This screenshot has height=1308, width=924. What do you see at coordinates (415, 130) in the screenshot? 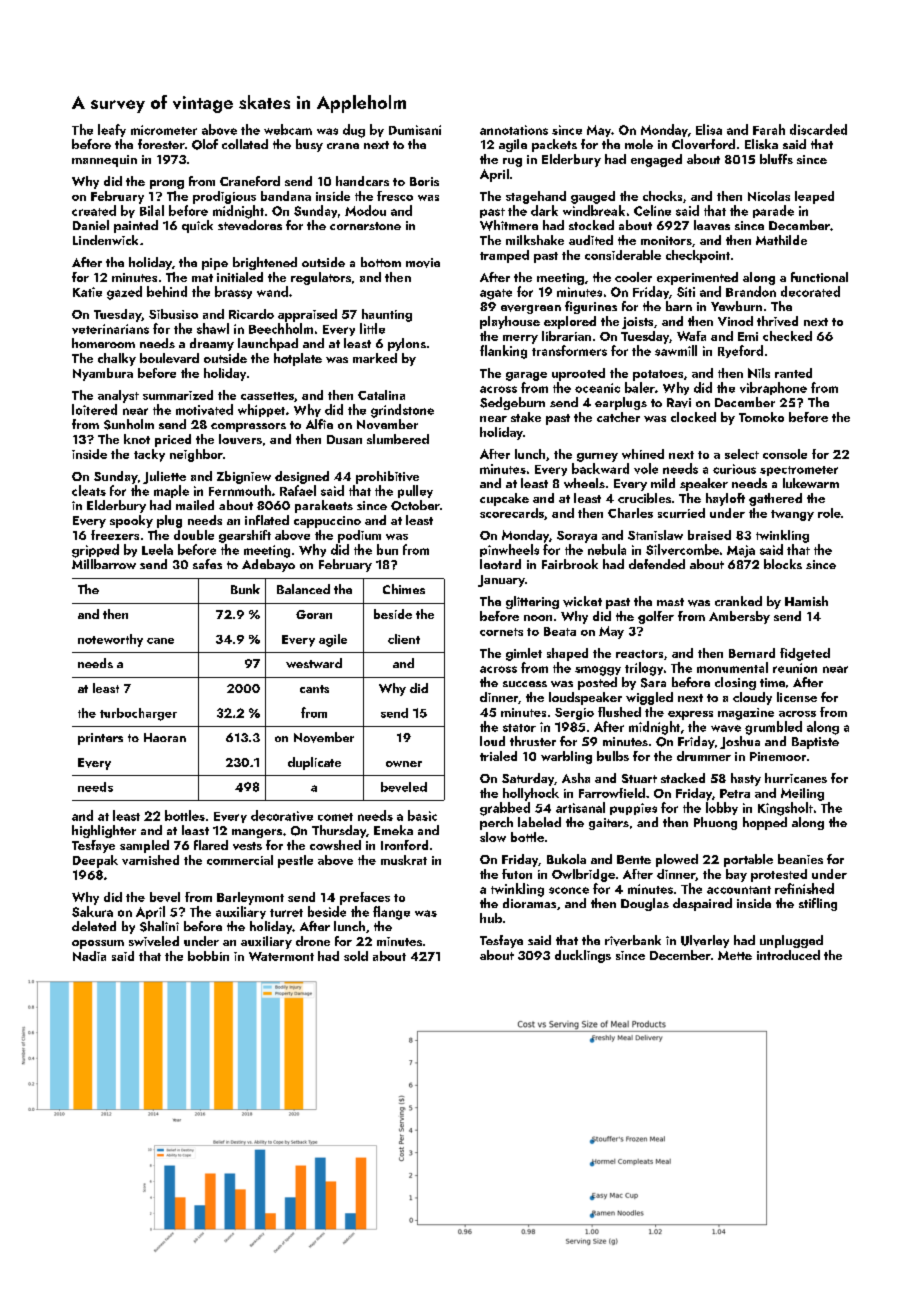
I see `Dumisani` at bounding box center [415, 130].
